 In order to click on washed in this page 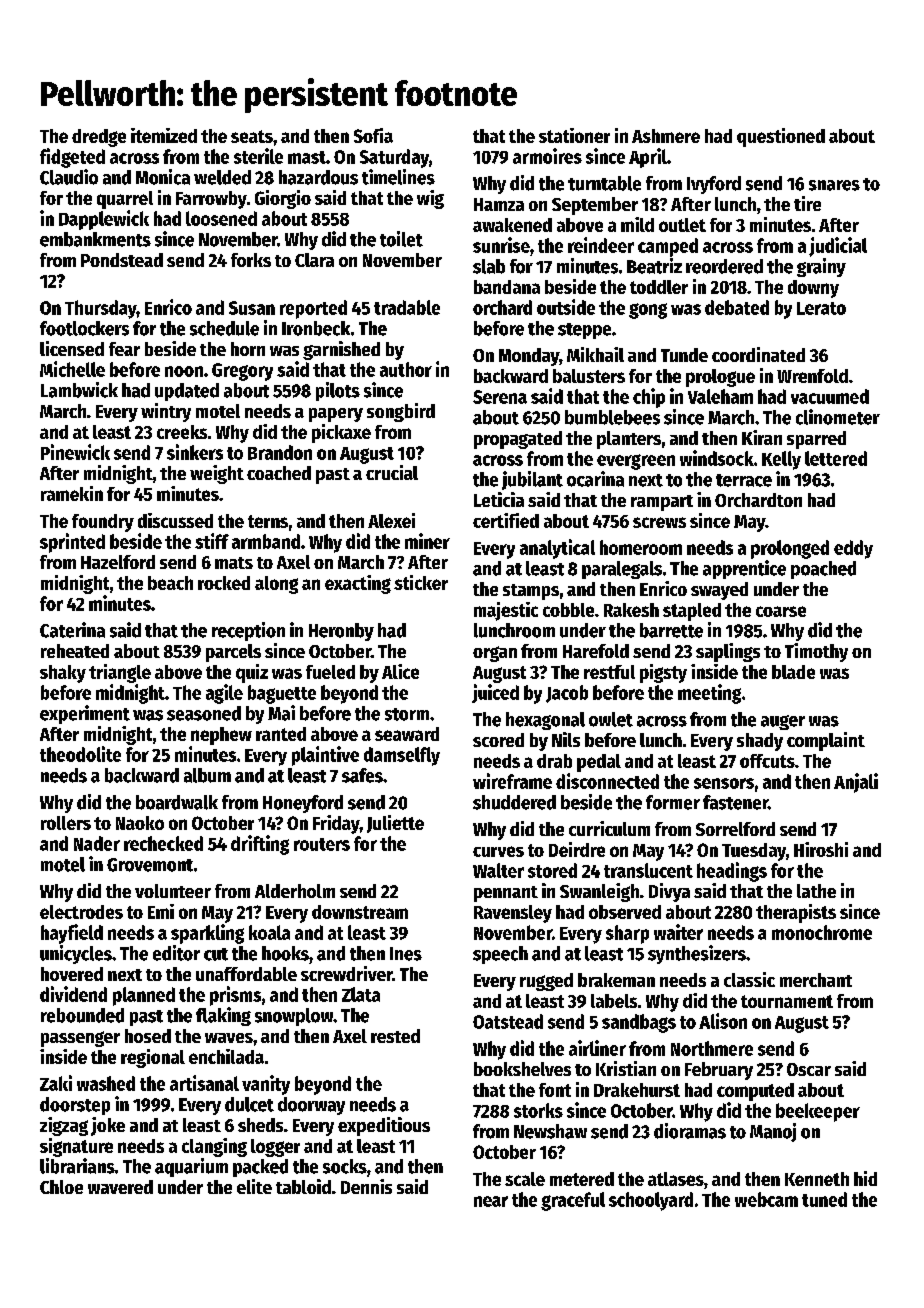, I will do `click(106, 1083)`.
